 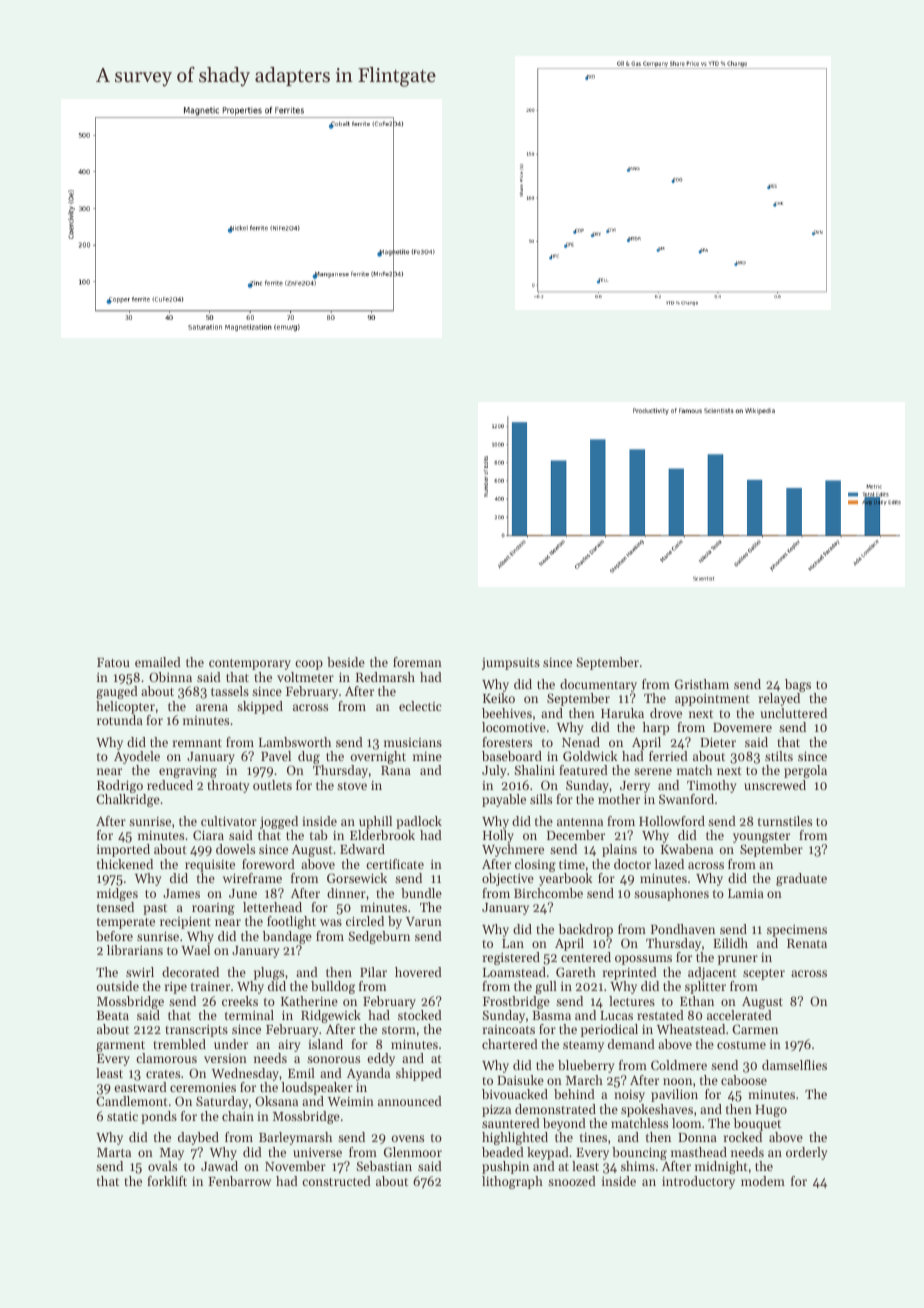 What do you see at coordinates (230, 691) in the screenshot?
I see `tassels` at bounding box center [230, 691].
